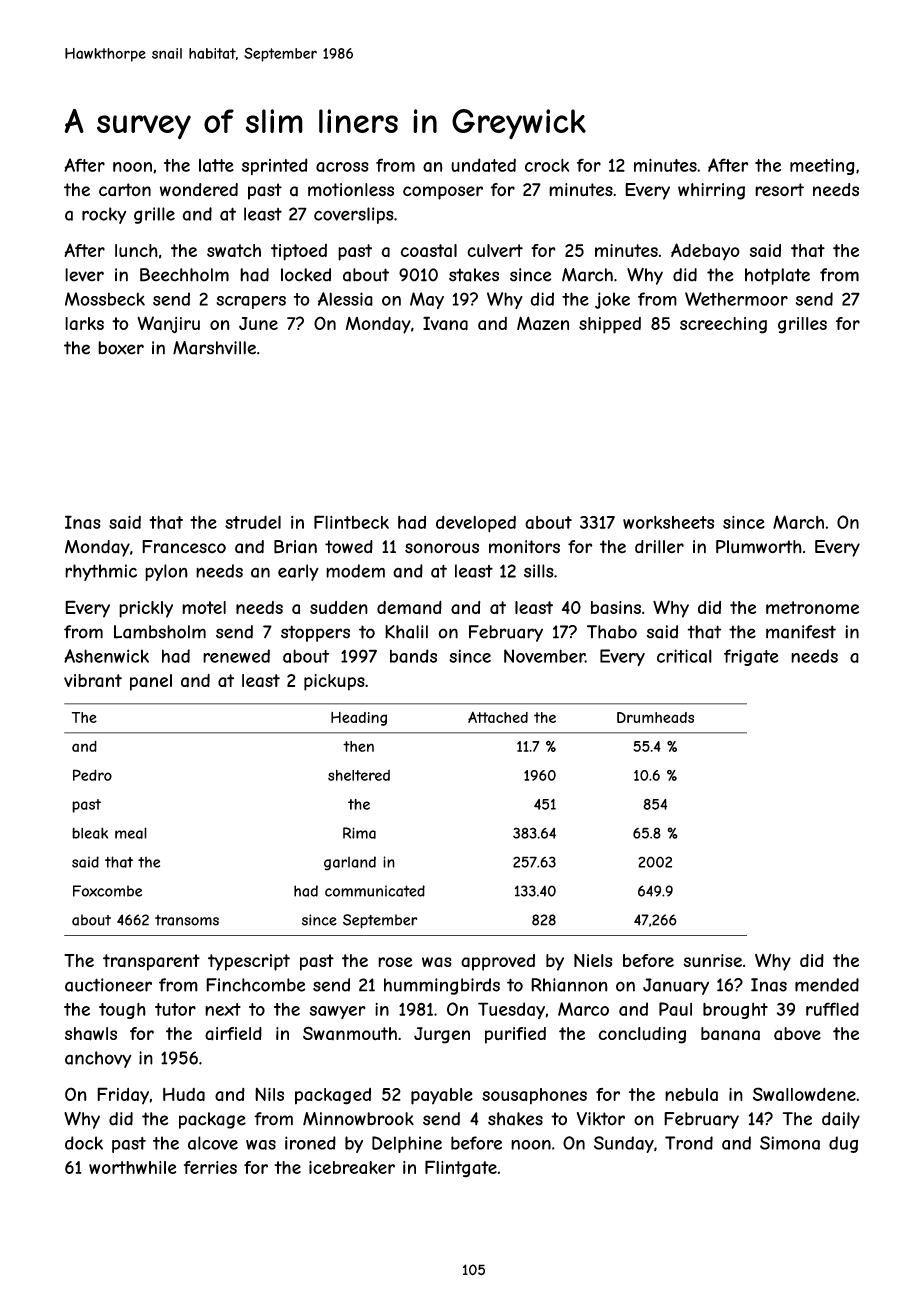 This screenshot has width=924, height=1314. What do you see at coordinates (214, 348) in the screenshot?
I see `Marshville` at bounding box center [214, 348].
